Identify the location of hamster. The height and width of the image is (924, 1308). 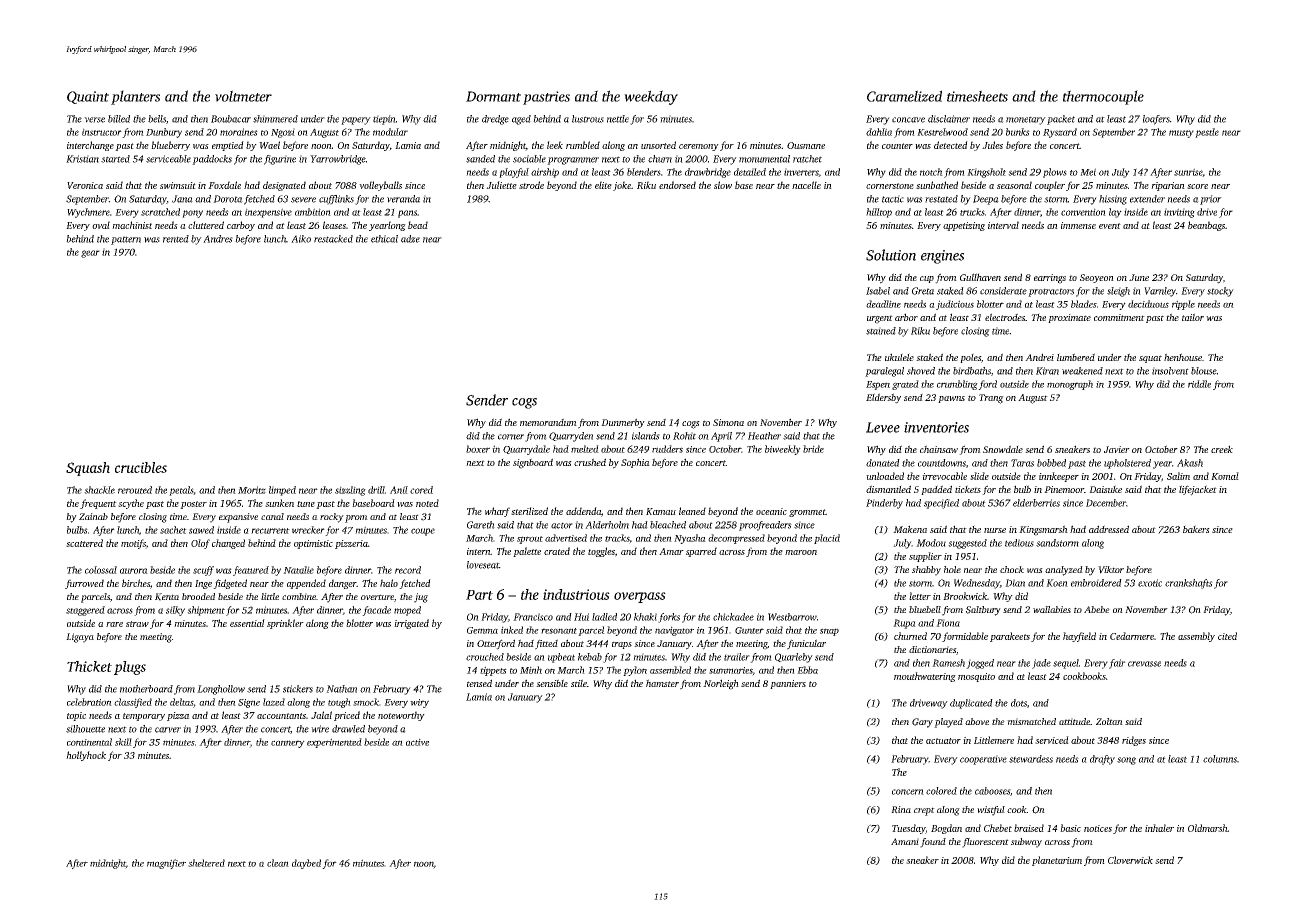
(662, 683).
